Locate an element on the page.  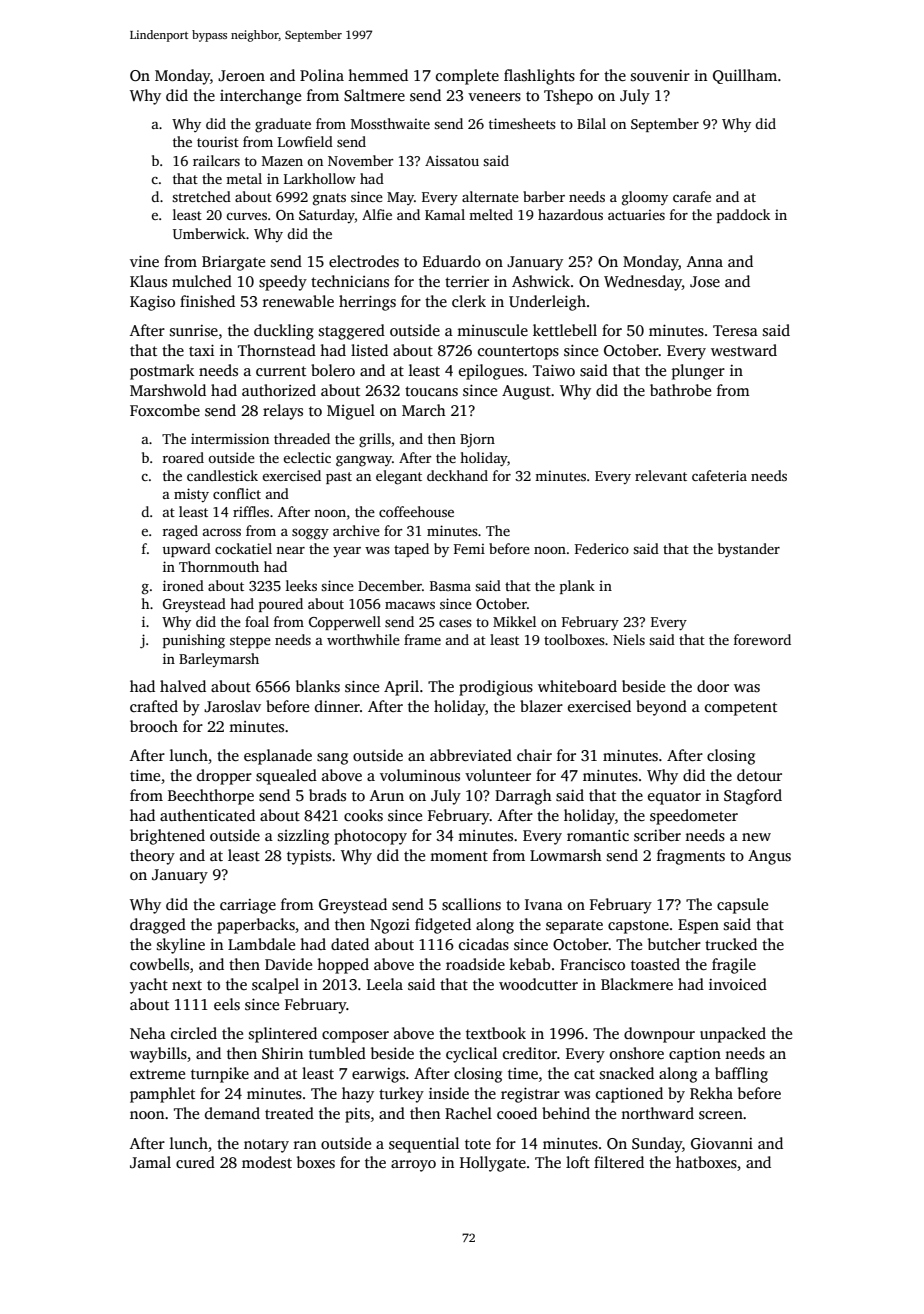
Niels is located at coordinates (629, 639).
